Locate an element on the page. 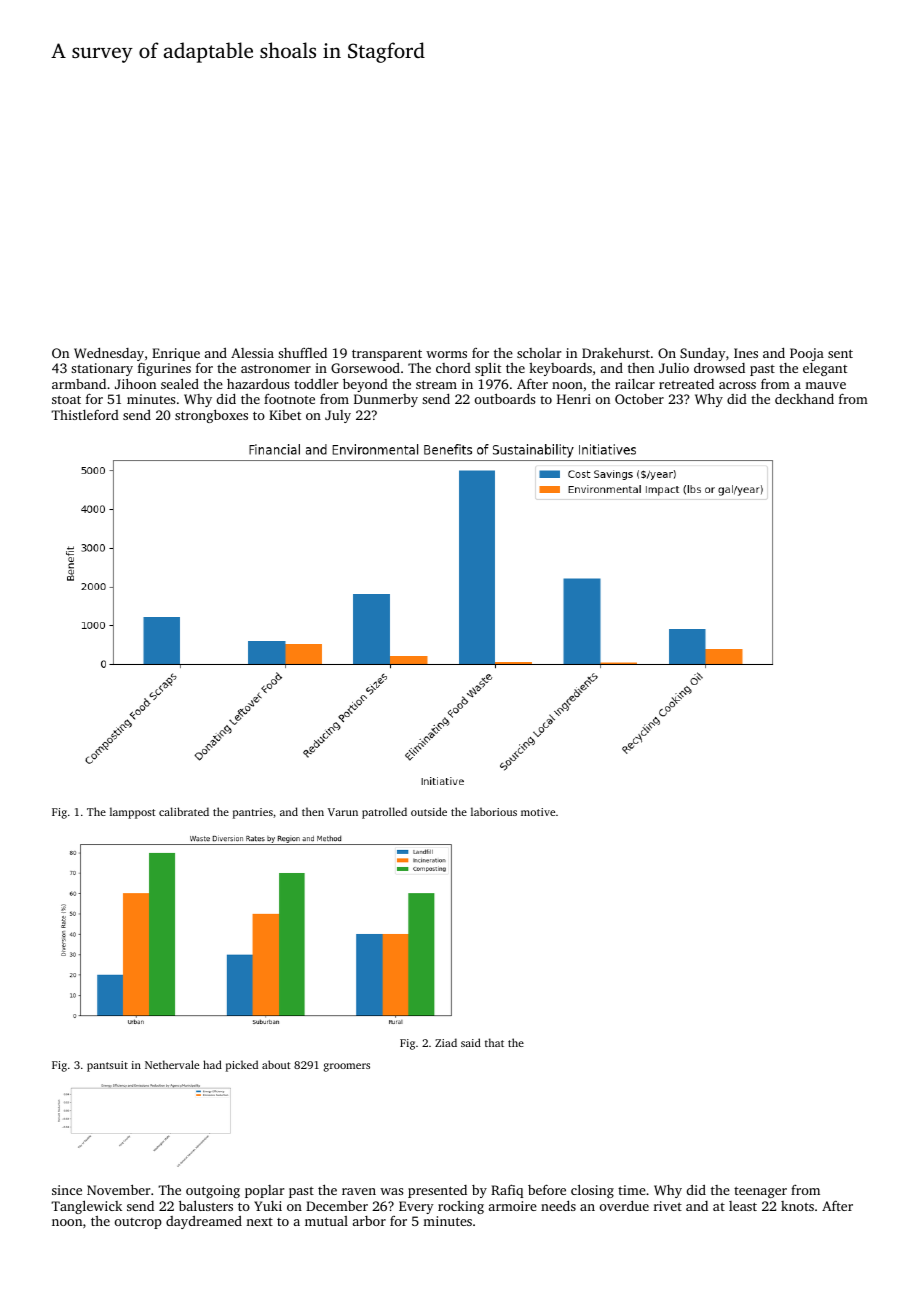 The height and width of the page is (1308, 924). Gorsewood is located at coordinates (365, 368).
